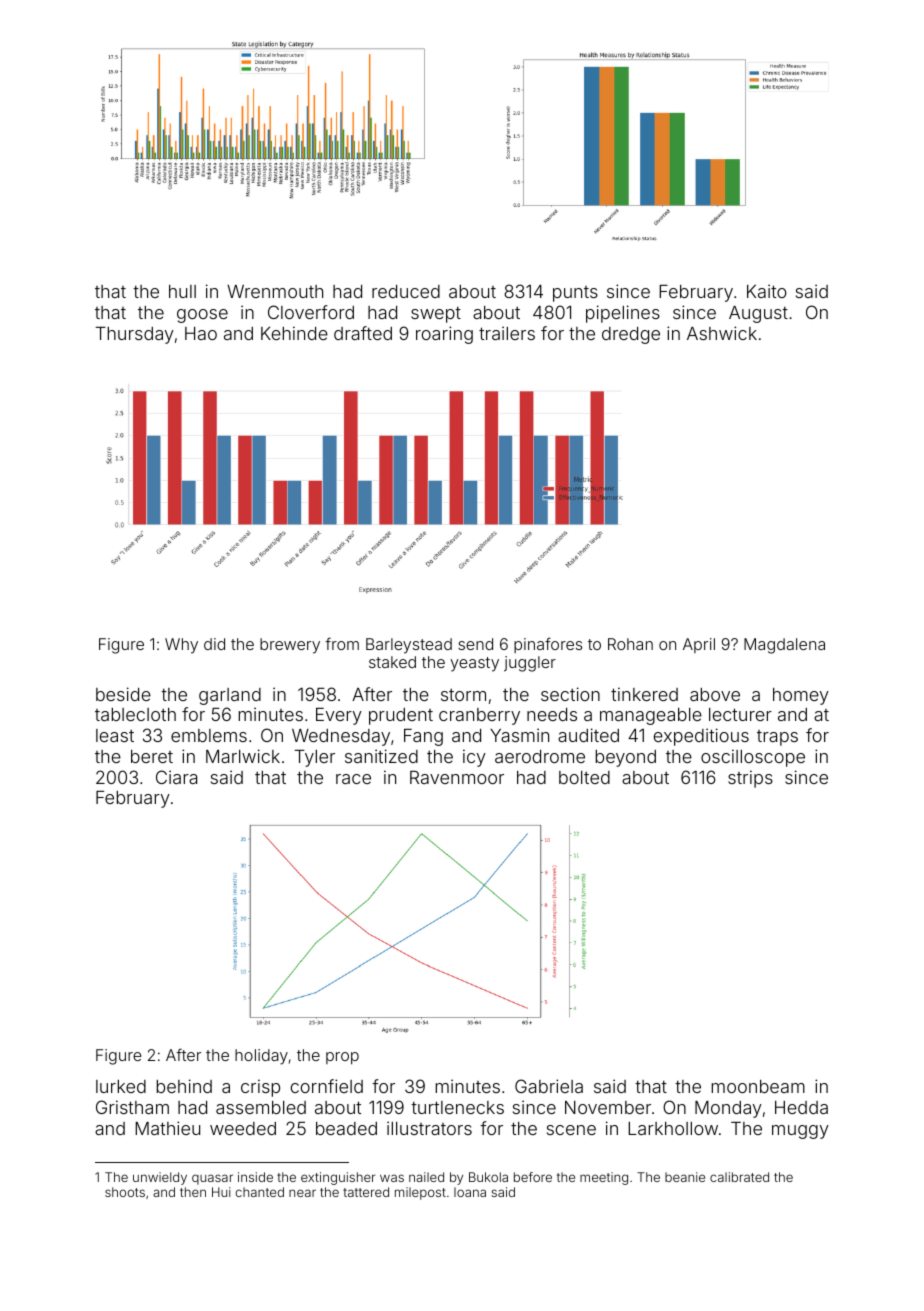 The image size is (924, 1311). I want to click on Kaito, so click(766, 291).
